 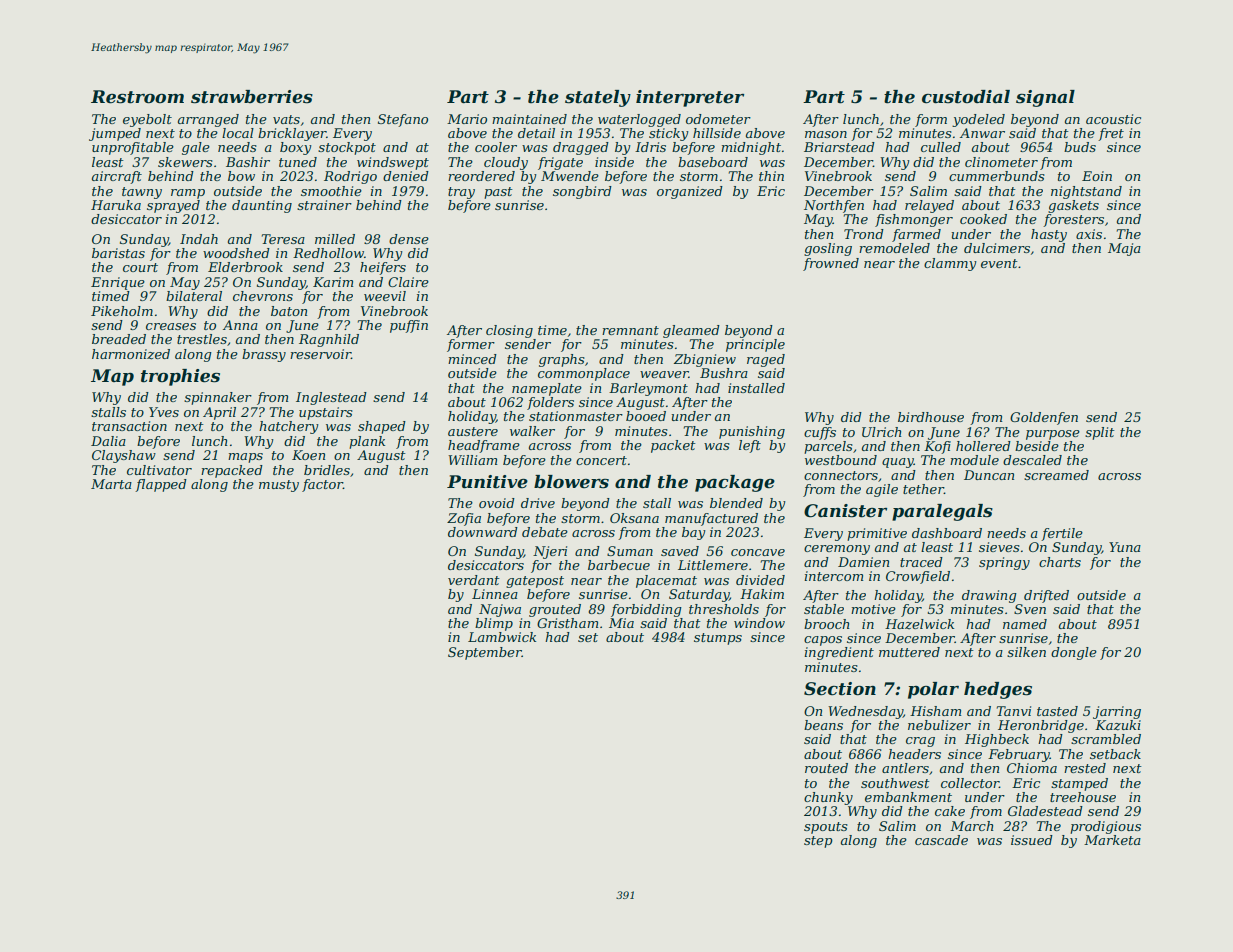 I want to click on September, so click(x=485, y=653).
